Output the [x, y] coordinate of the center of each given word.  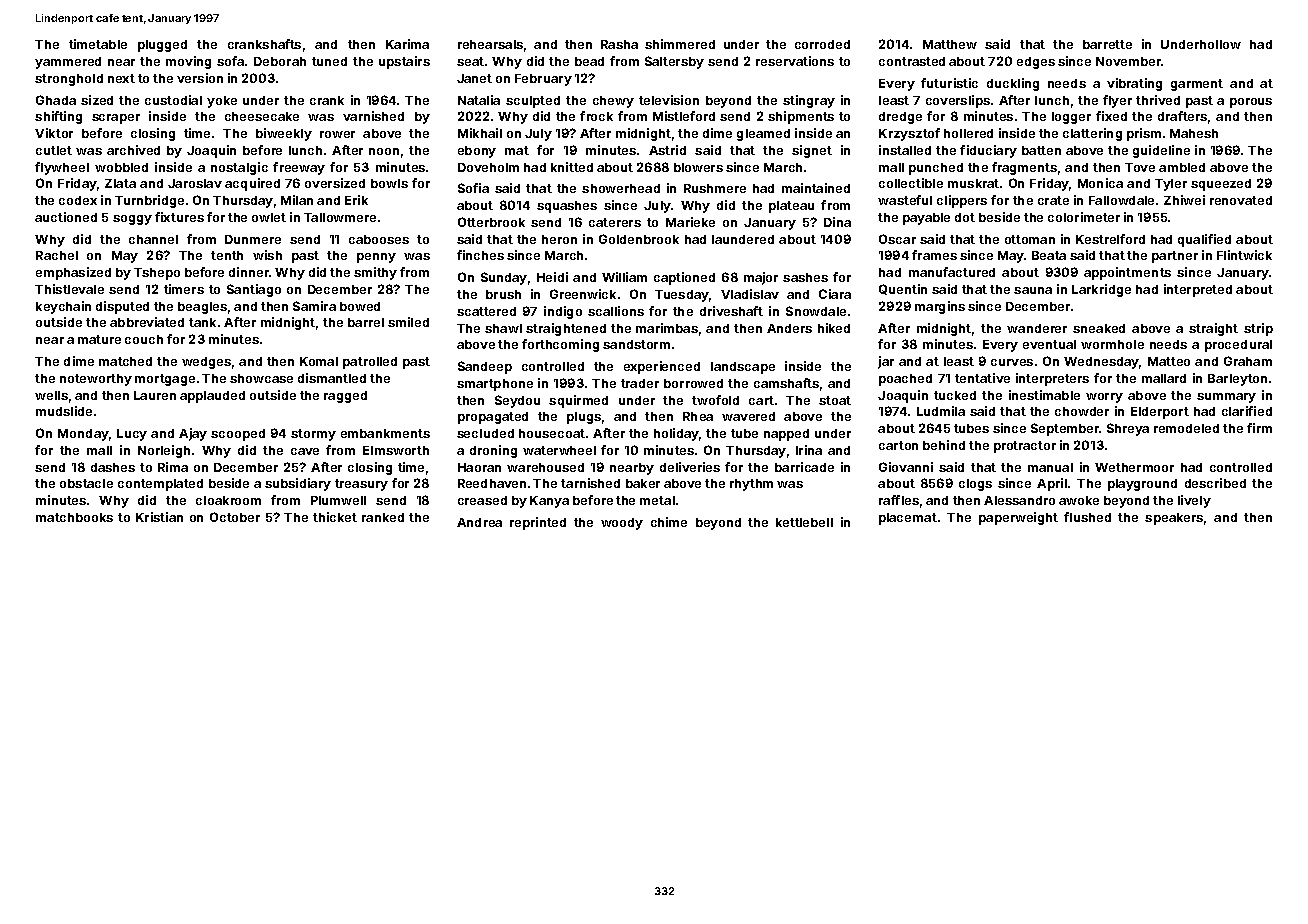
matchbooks [74, 517]
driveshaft [731, 311]
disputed [122, 307]
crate [1053, 200]
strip [1258, 329]
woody [622, 524]
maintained [816, 188]
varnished [373, 116]
